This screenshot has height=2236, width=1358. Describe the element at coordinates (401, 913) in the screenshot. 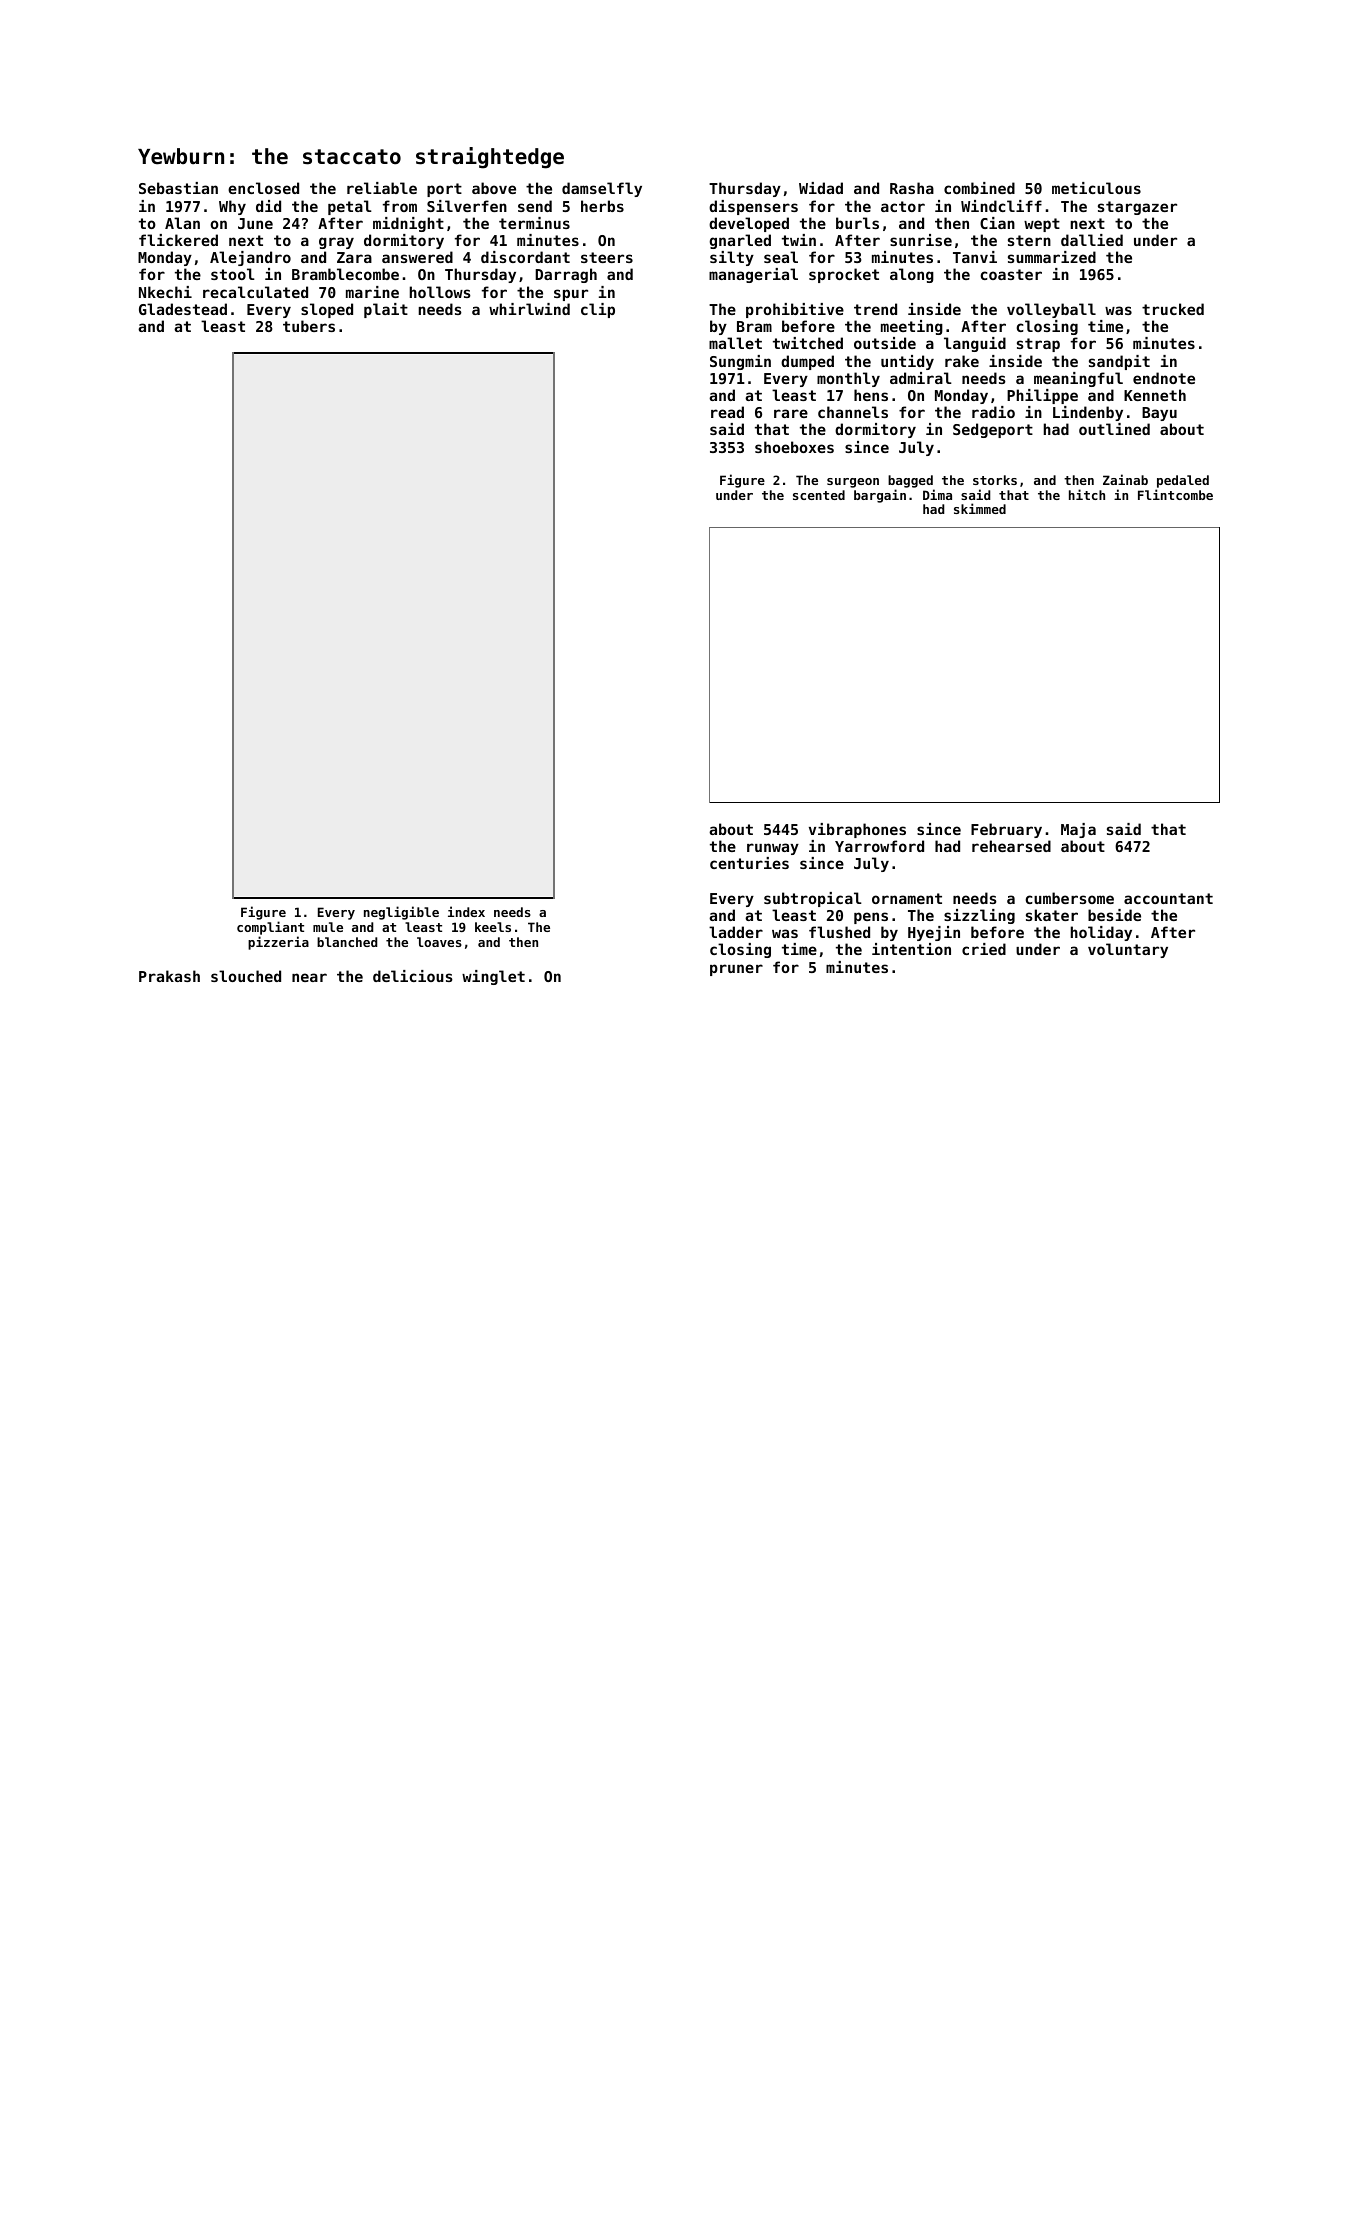

I see `negligible` at that location.
